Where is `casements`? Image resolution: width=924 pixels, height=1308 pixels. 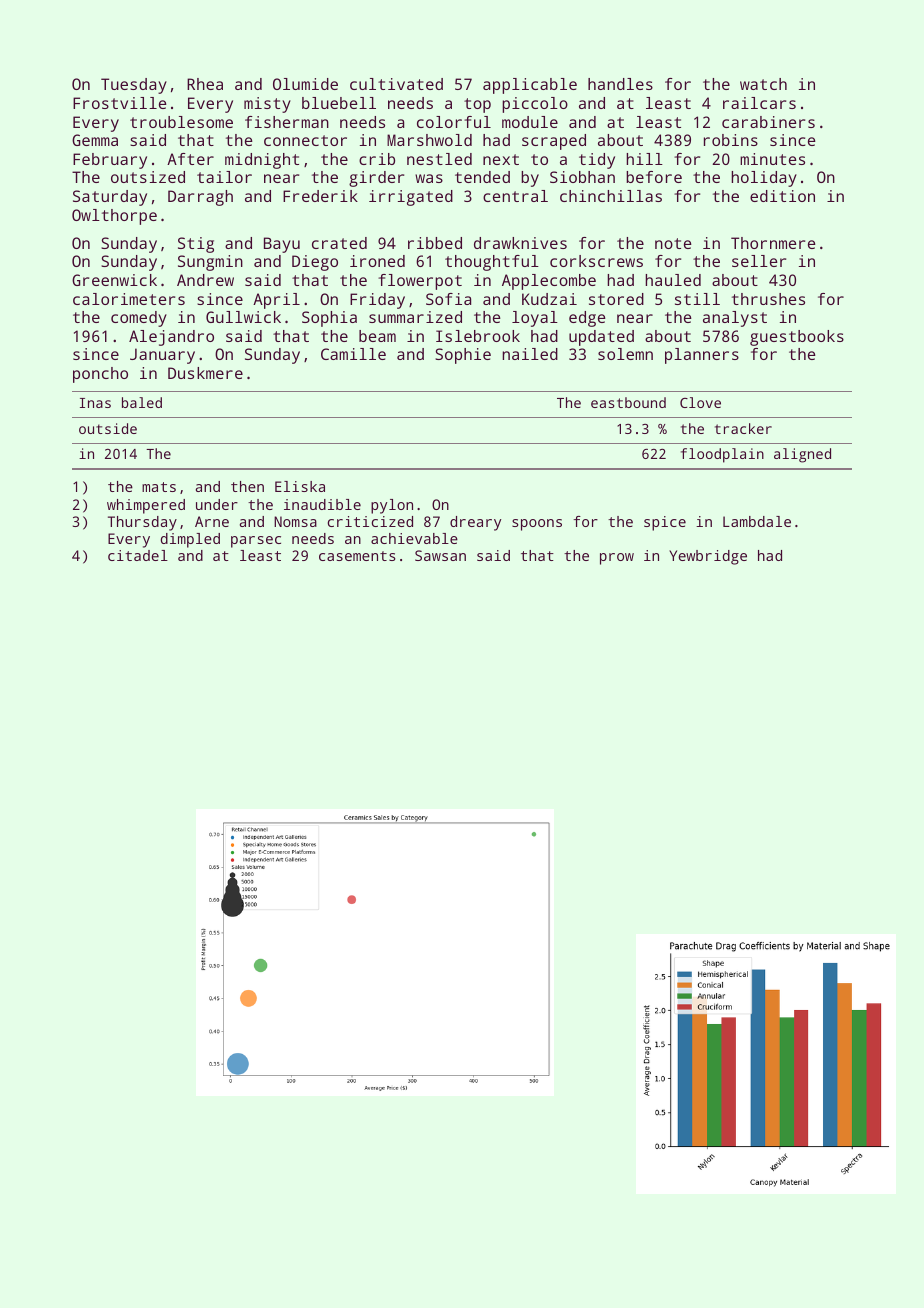 casements is located at coordinates (357, 556).
